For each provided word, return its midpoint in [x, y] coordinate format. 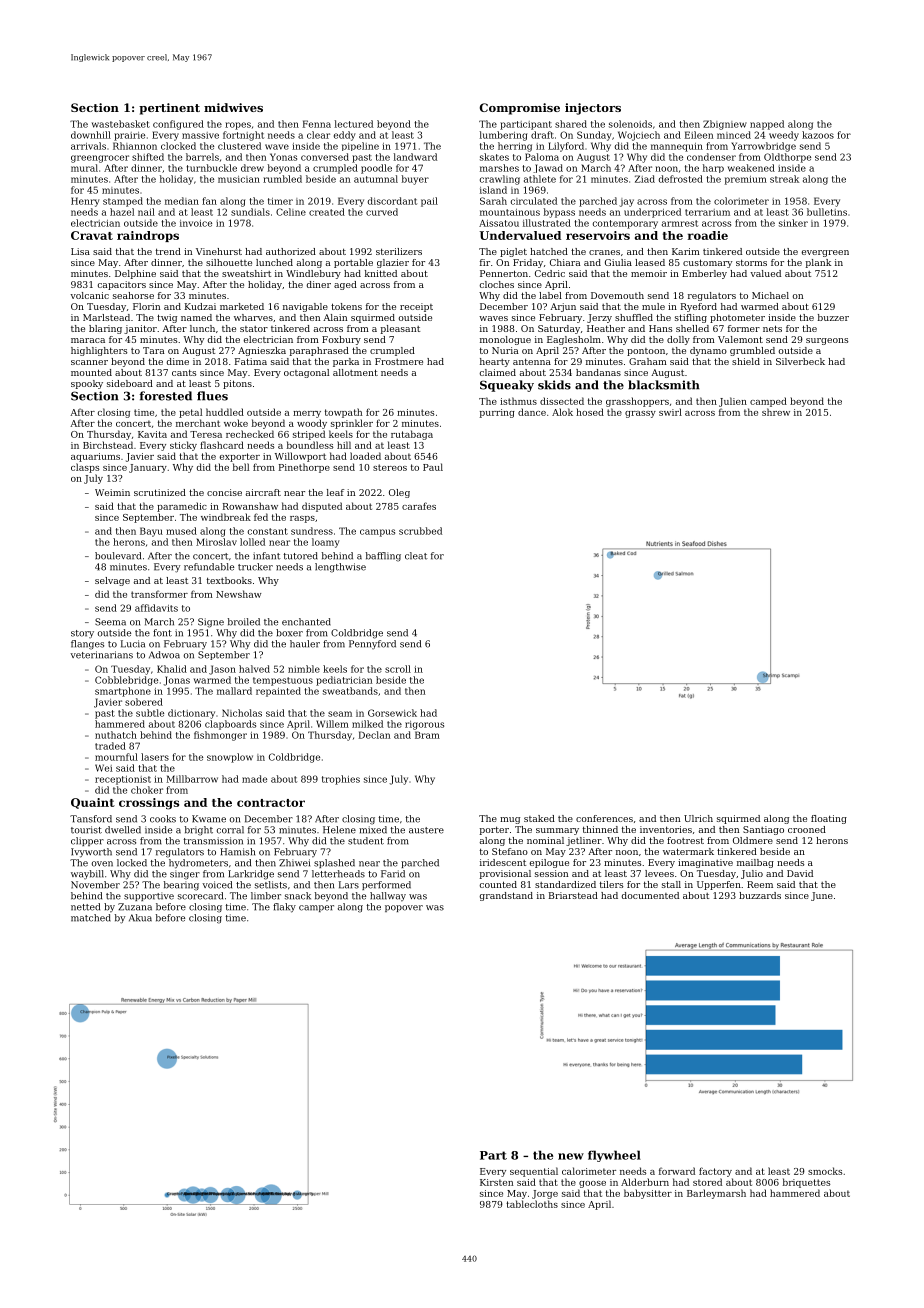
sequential [534, 1172]
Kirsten [496, 1182]
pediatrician [344, 681]
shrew [776, 412]
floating [829, 819]
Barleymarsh [716, 1194]
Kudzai [200, 306]
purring [497, 413]
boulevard [118, 556]
